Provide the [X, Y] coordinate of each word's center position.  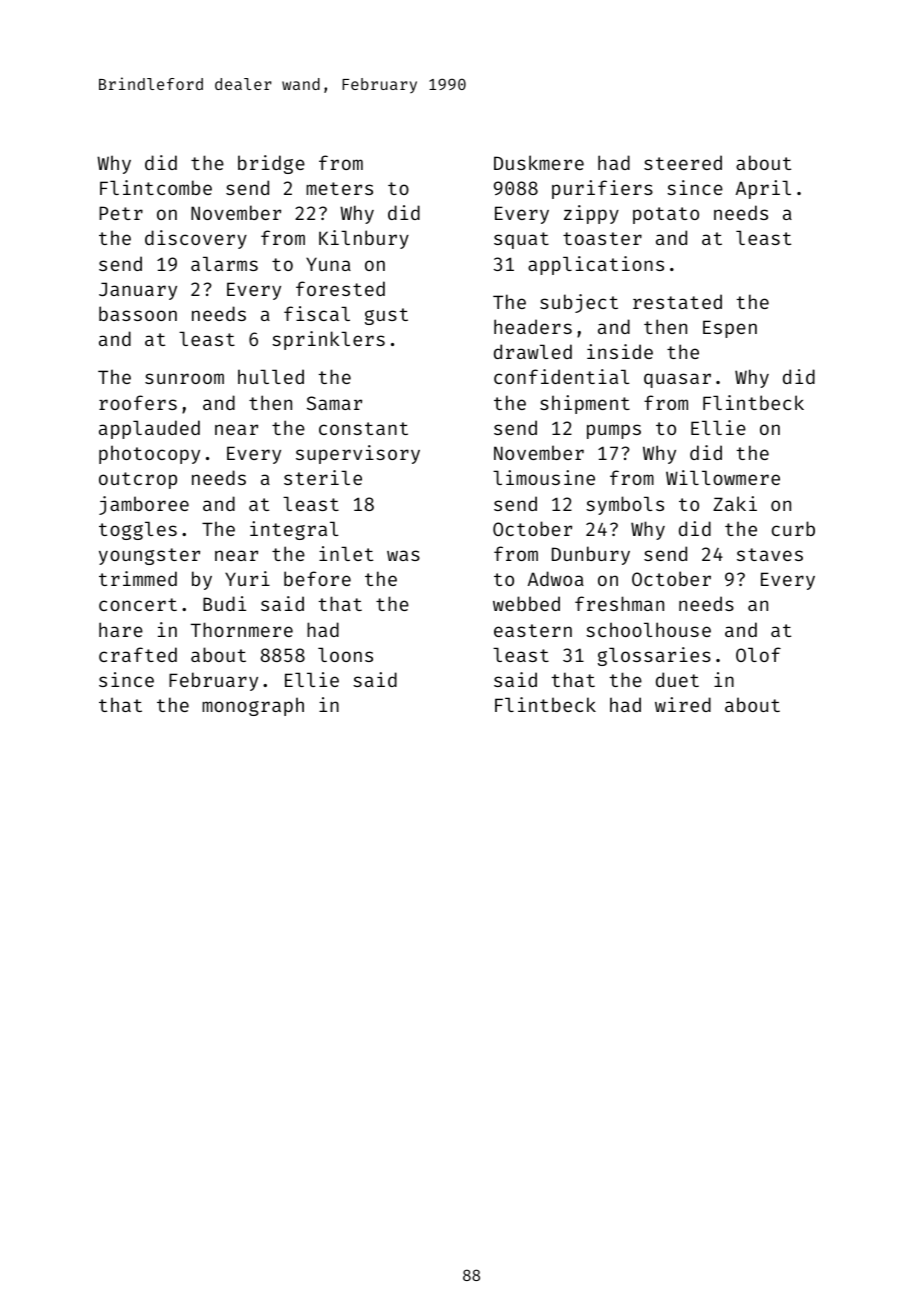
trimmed [138, 578]
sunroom [184, 378]
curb [793, 528]
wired [683, 704]
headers [533, 326]
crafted [138, 654]
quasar [677, 380]
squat [521, 240]
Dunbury [591, 555]
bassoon [138, 313]
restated [677, 301]
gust [386, 316]
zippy [591, 214]
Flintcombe [156, 187]
